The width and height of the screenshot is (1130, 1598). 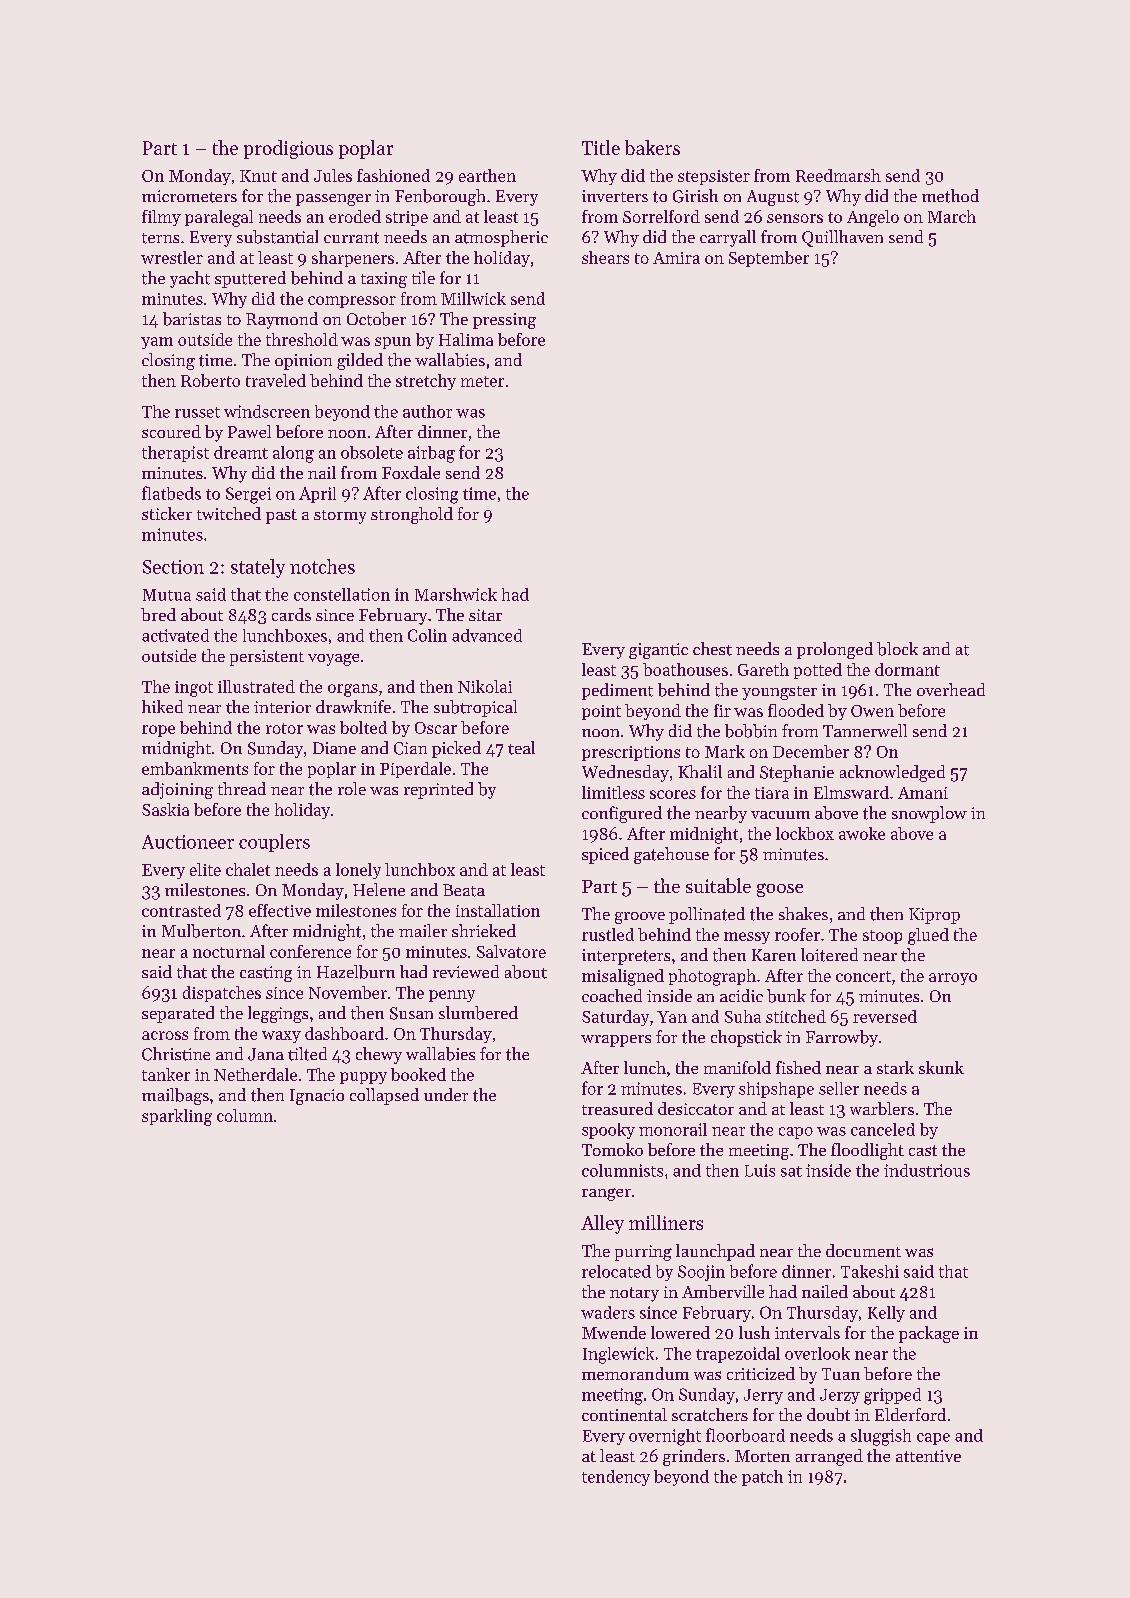 I want to click on lockbox, so click(x=805, y=833).
